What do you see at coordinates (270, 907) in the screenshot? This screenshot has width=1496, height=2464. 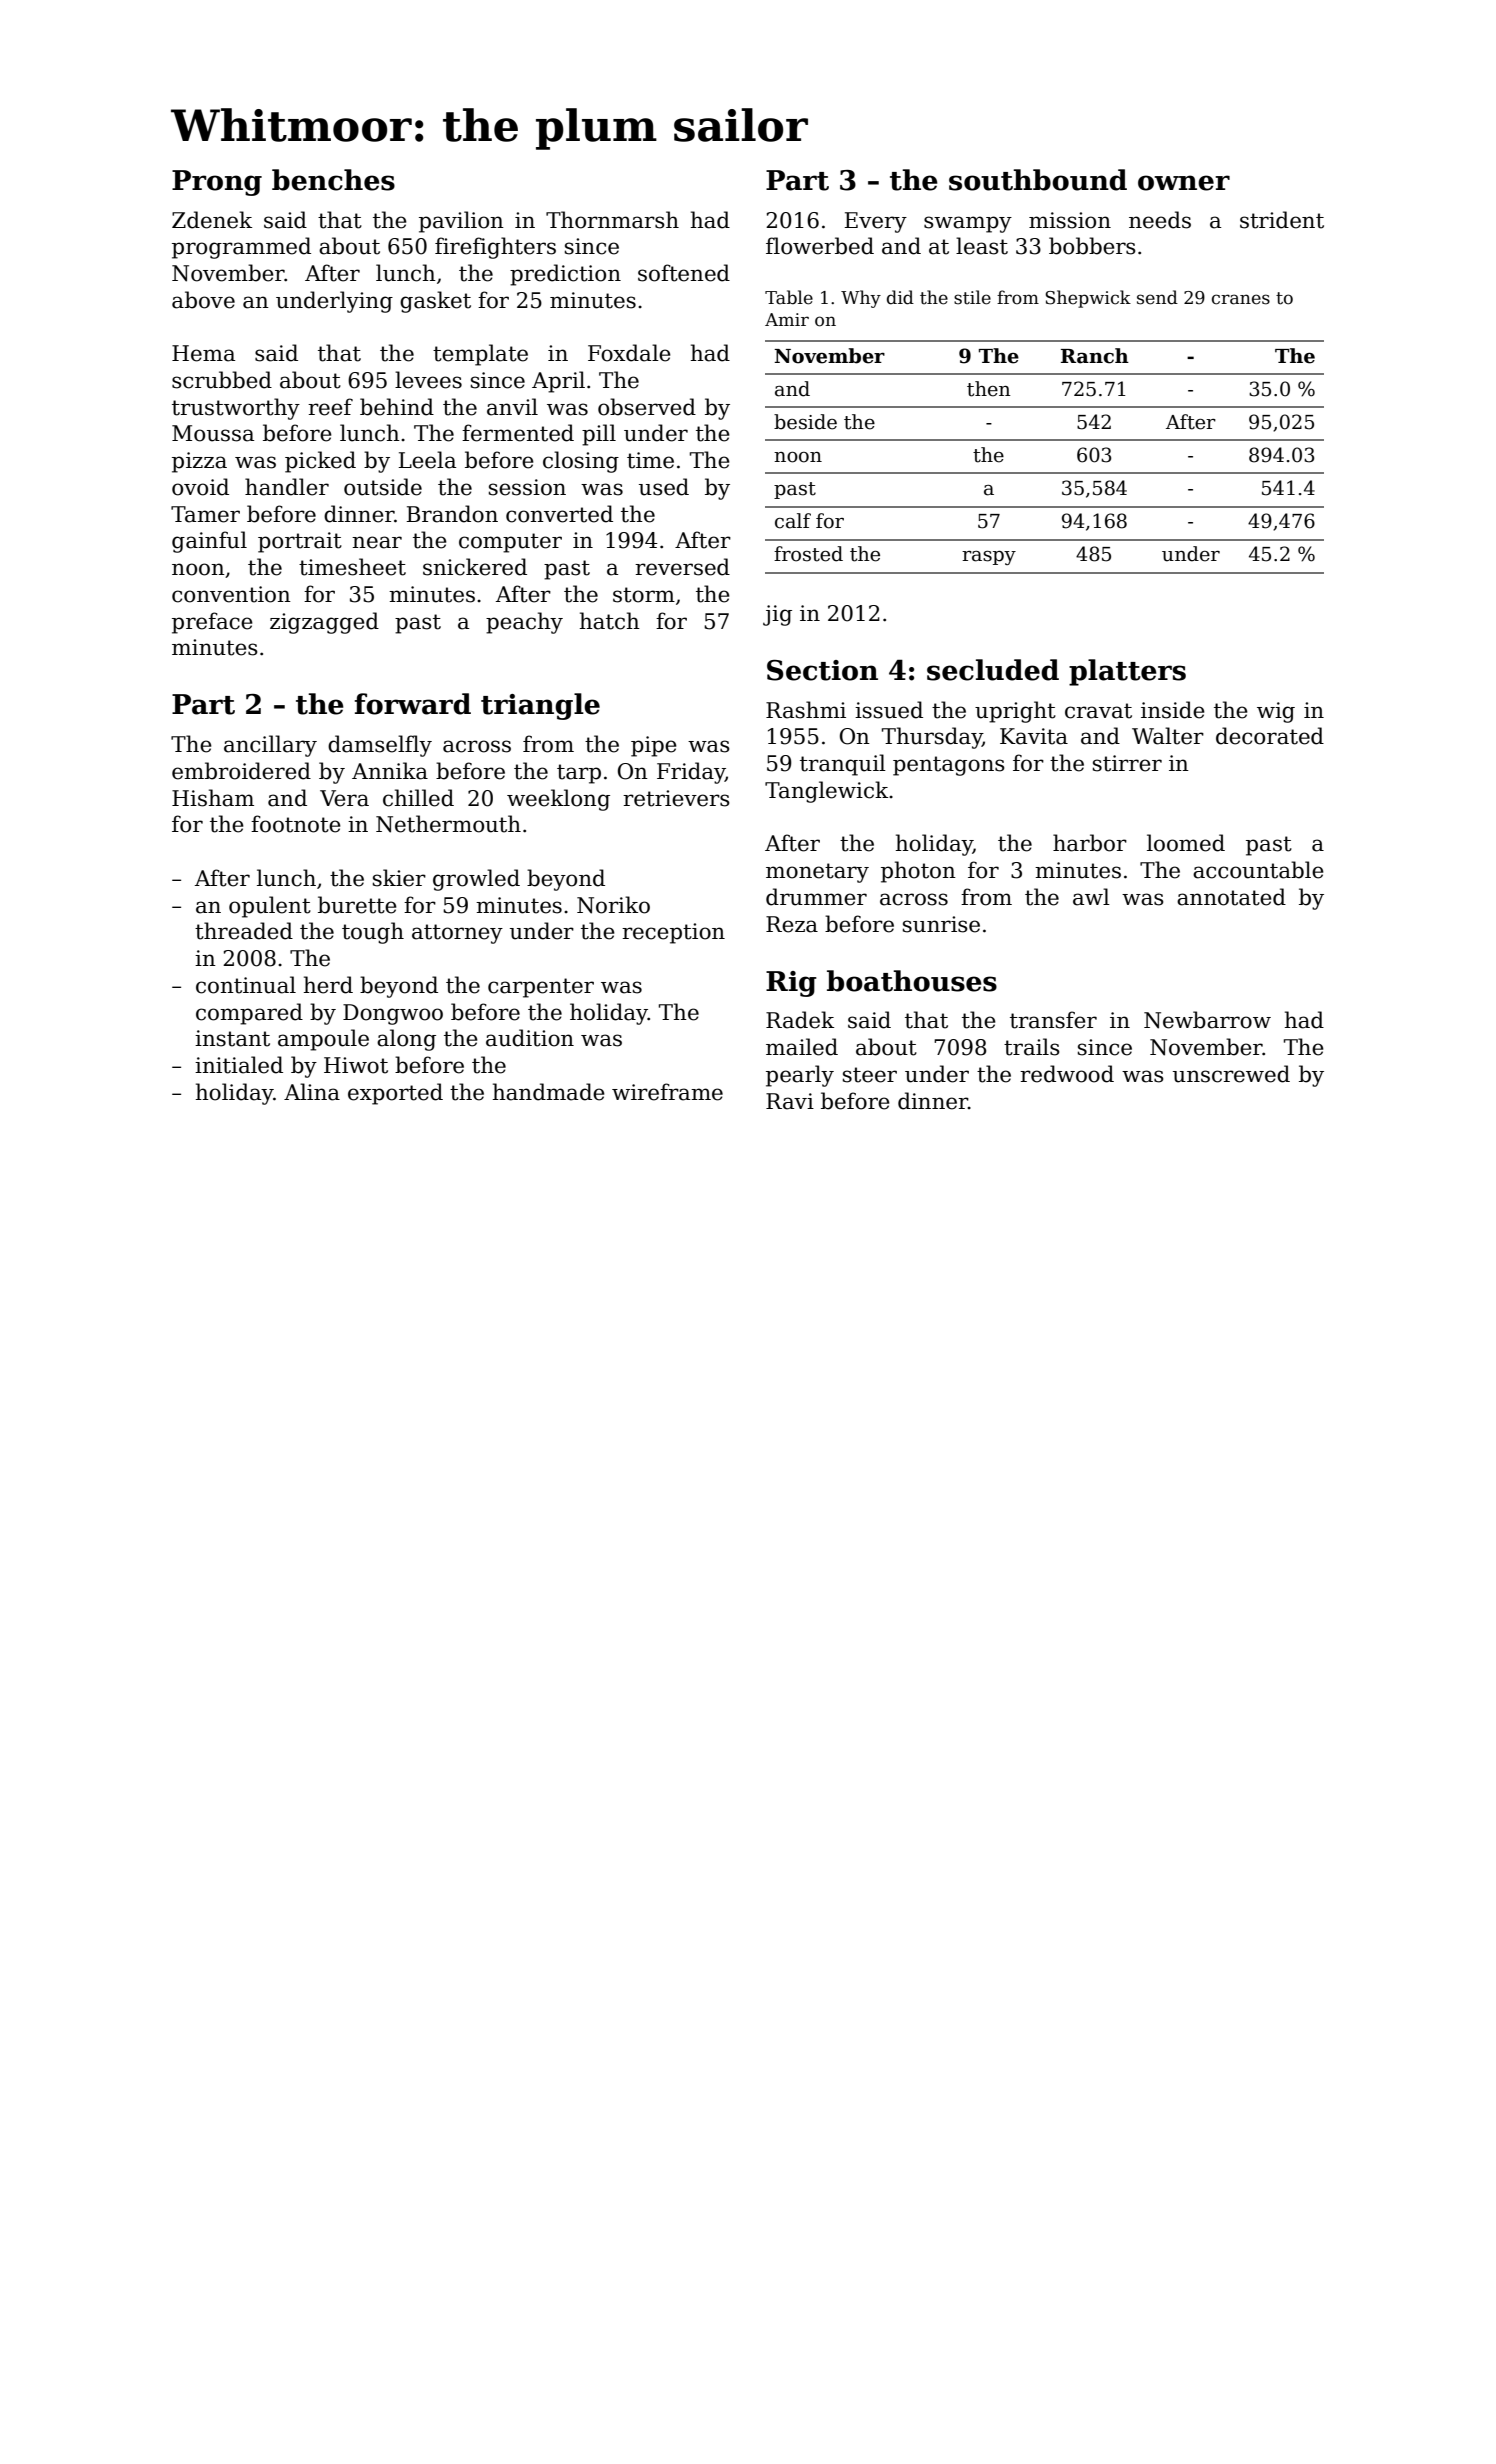 I see `opulent` at bounding box center [270, 907].
